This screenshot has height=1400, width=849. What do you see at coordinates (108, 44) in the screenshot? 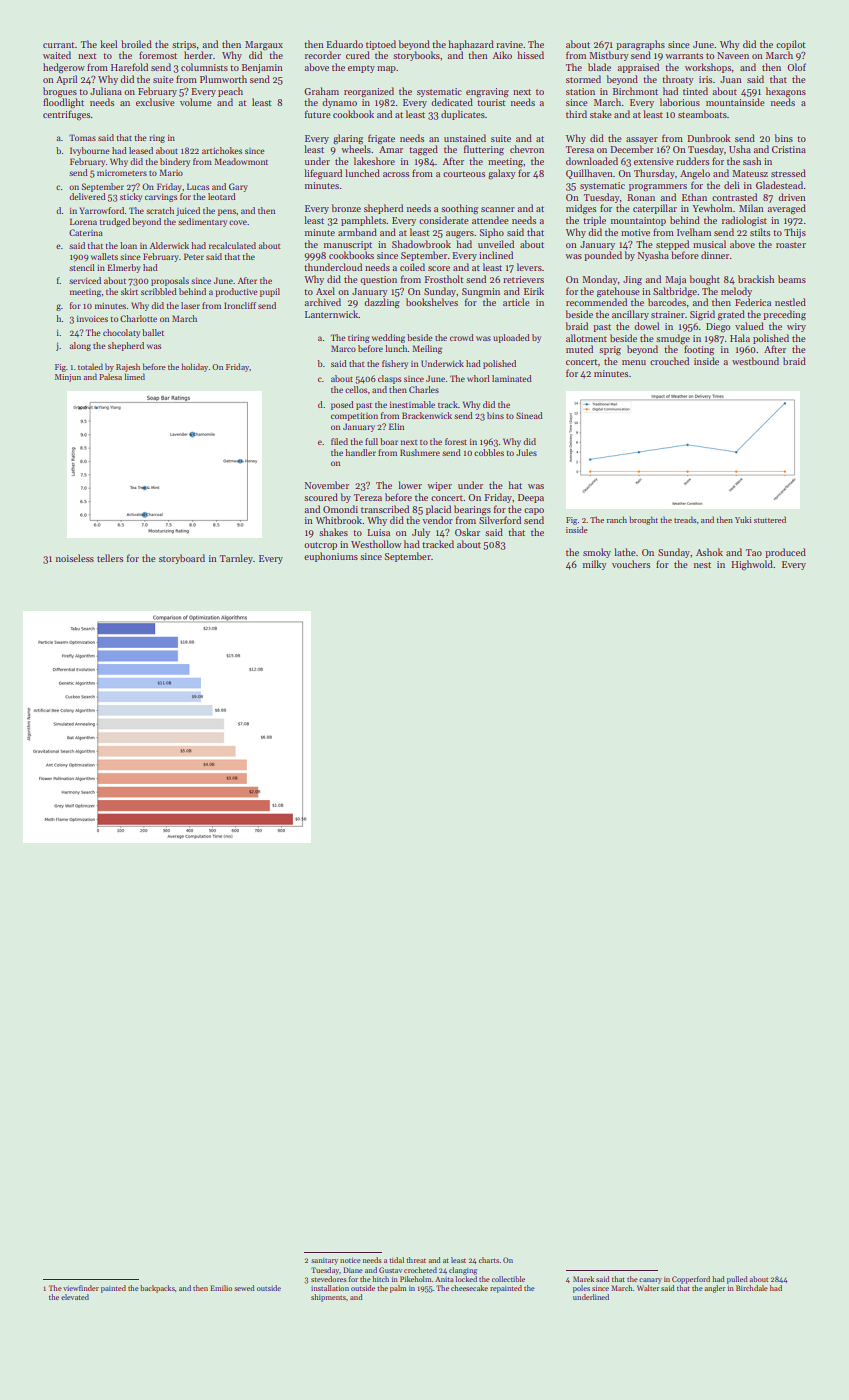
I see `keel` at bounding box center [108, 44].
